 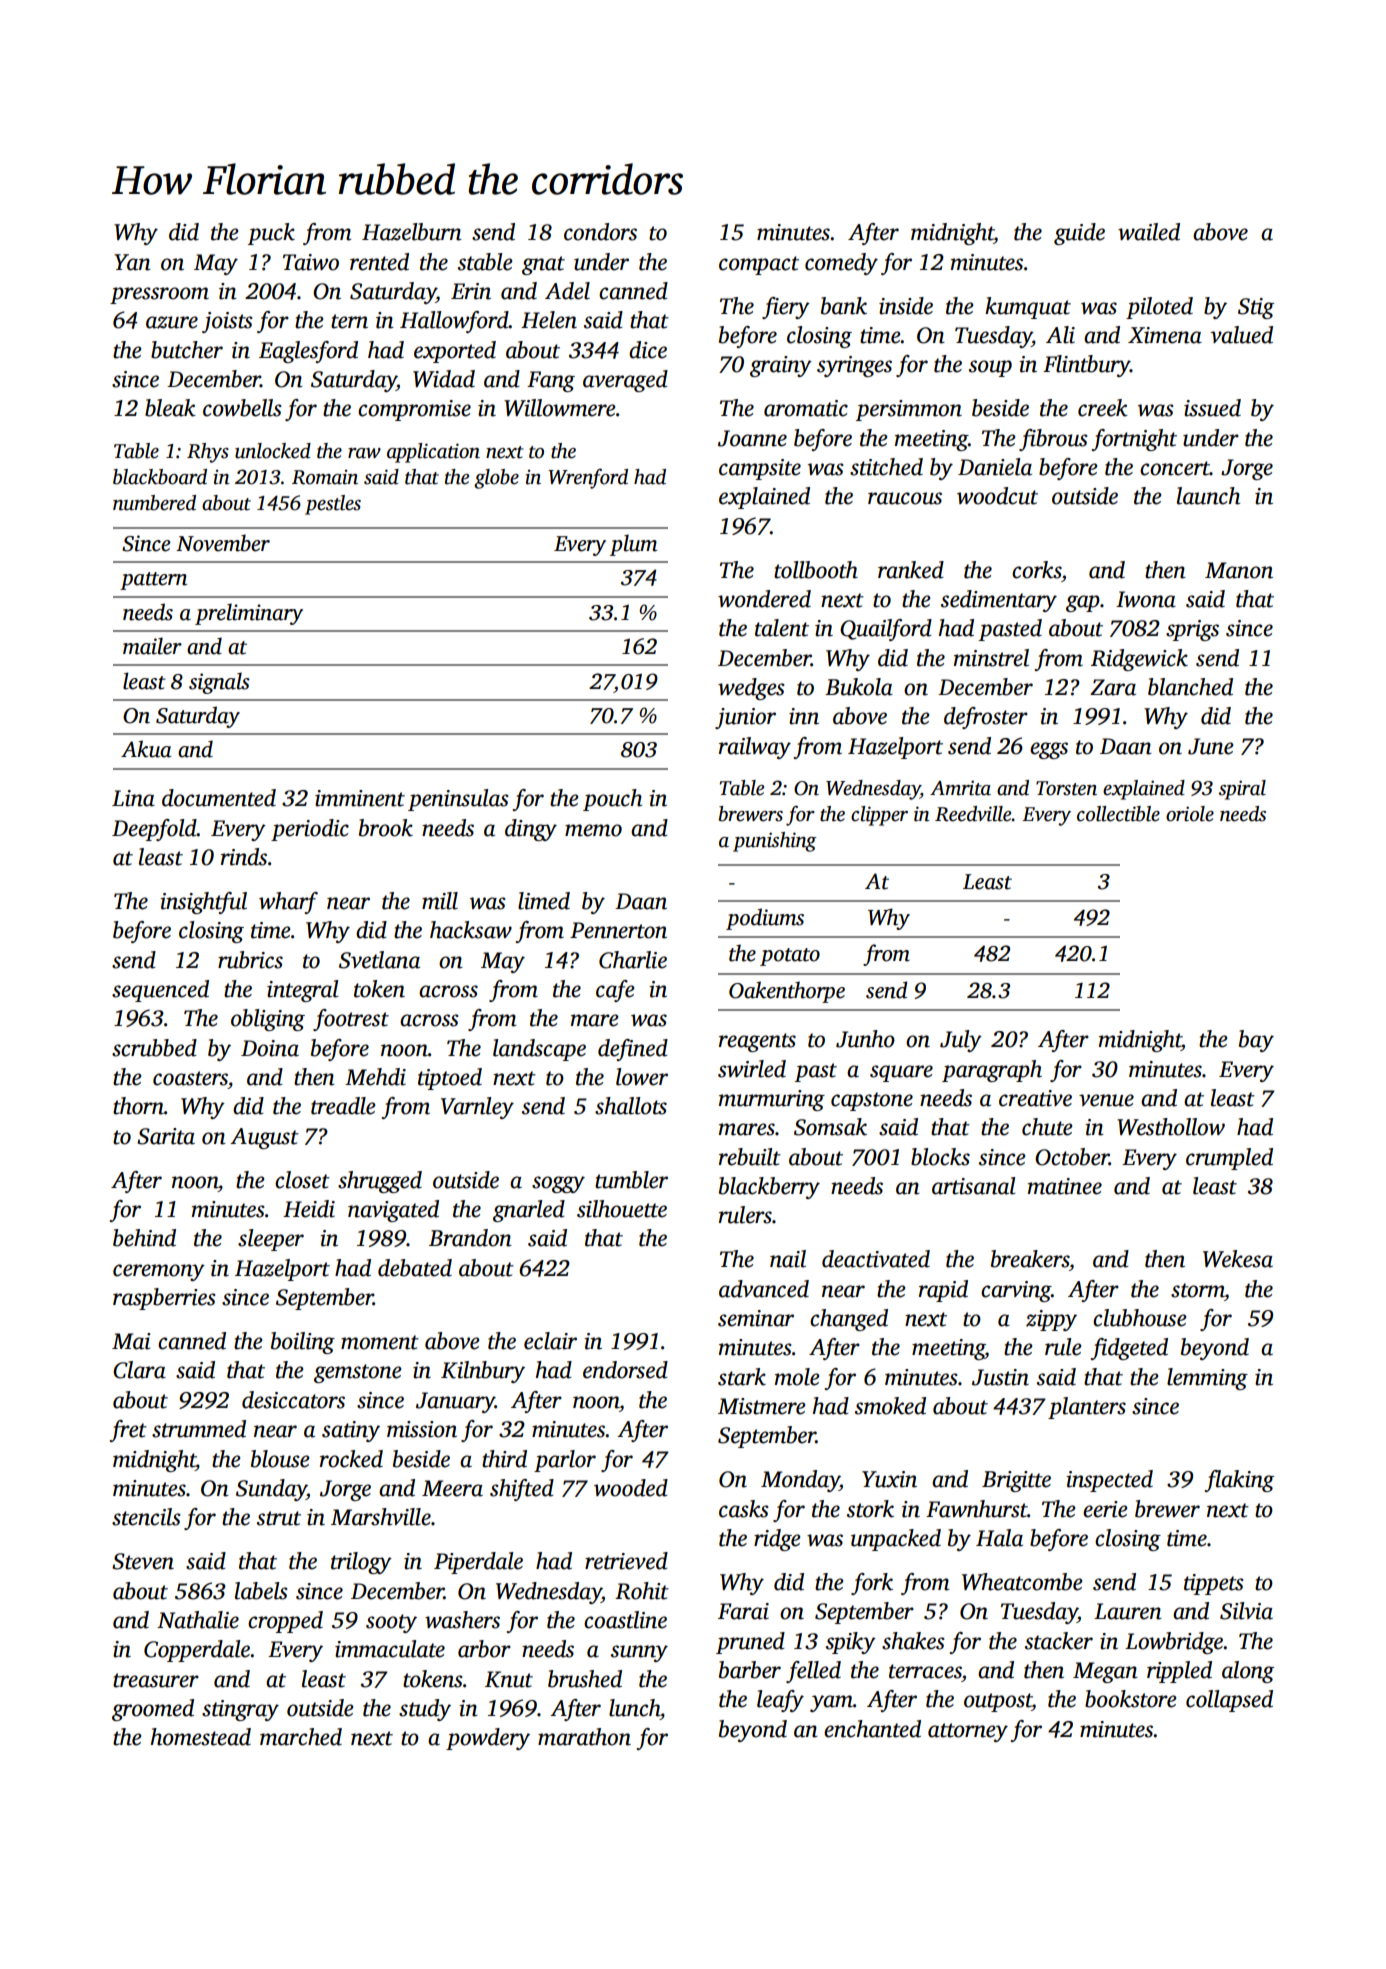 I want to click on marched, so click(x=301, y=1737).
